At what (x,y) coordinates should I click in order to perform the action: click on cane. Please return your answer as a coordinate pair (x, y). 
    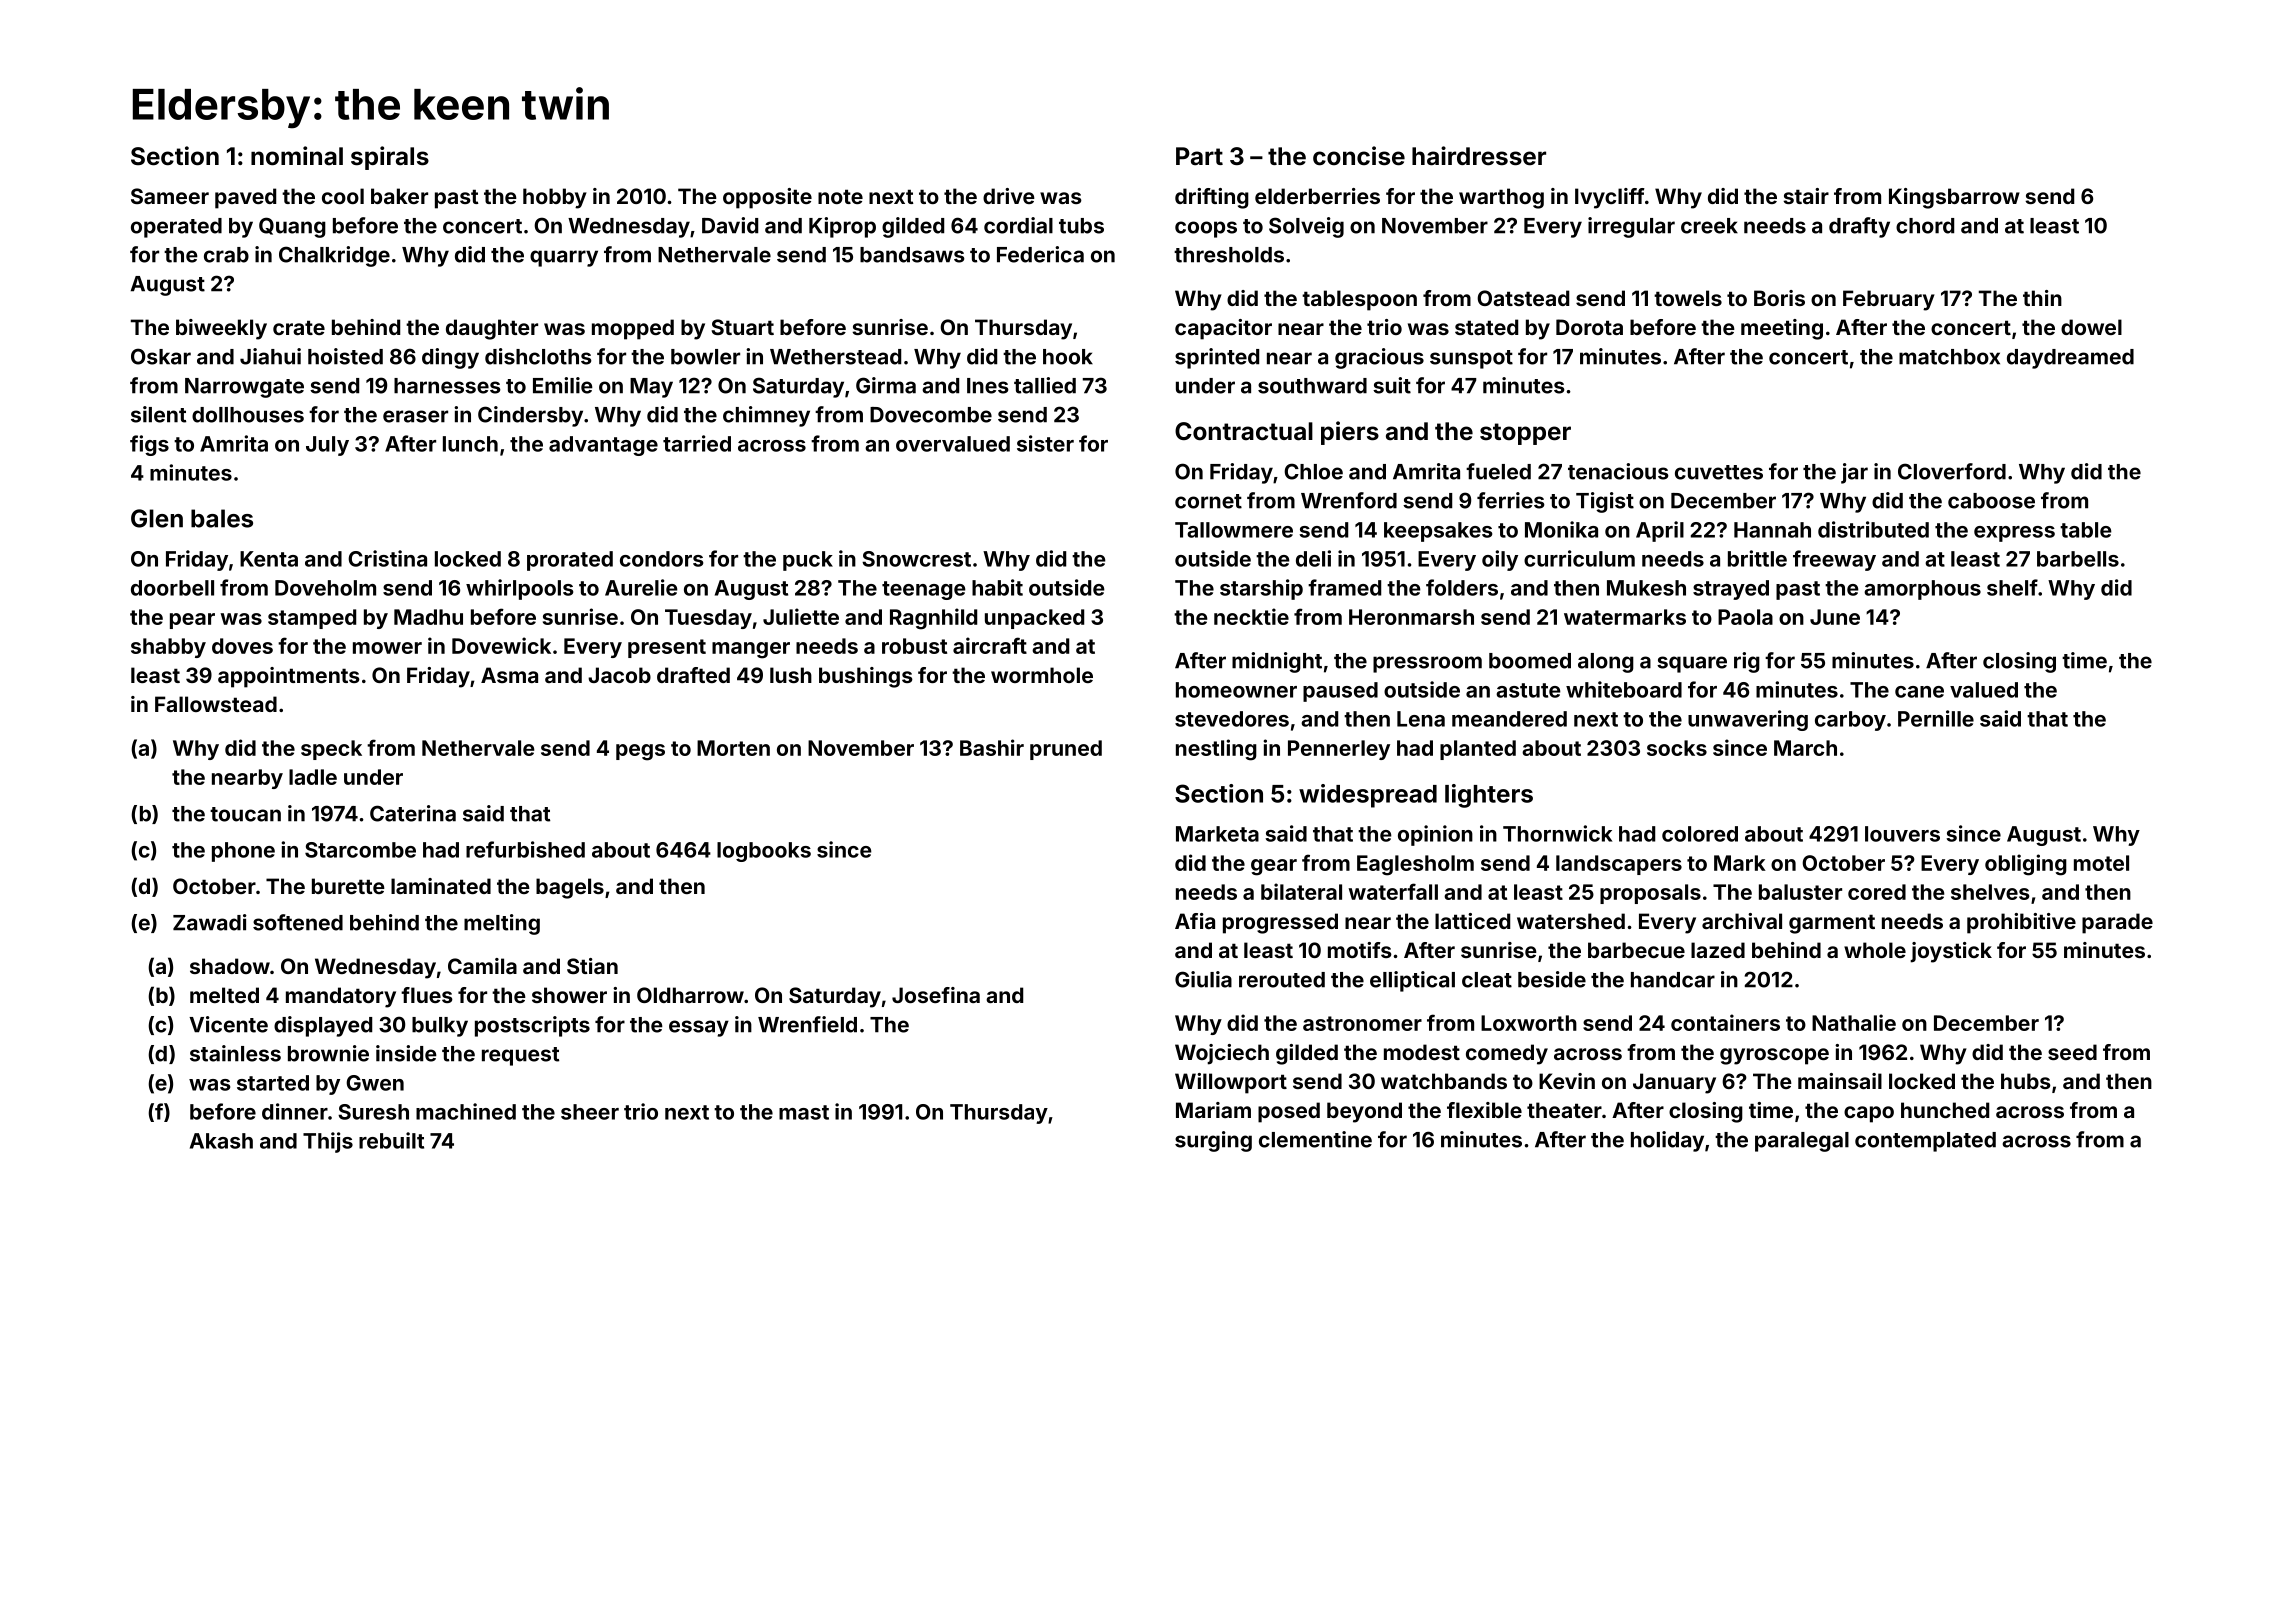
    Looking at the image, I should click on (1919, 692).
